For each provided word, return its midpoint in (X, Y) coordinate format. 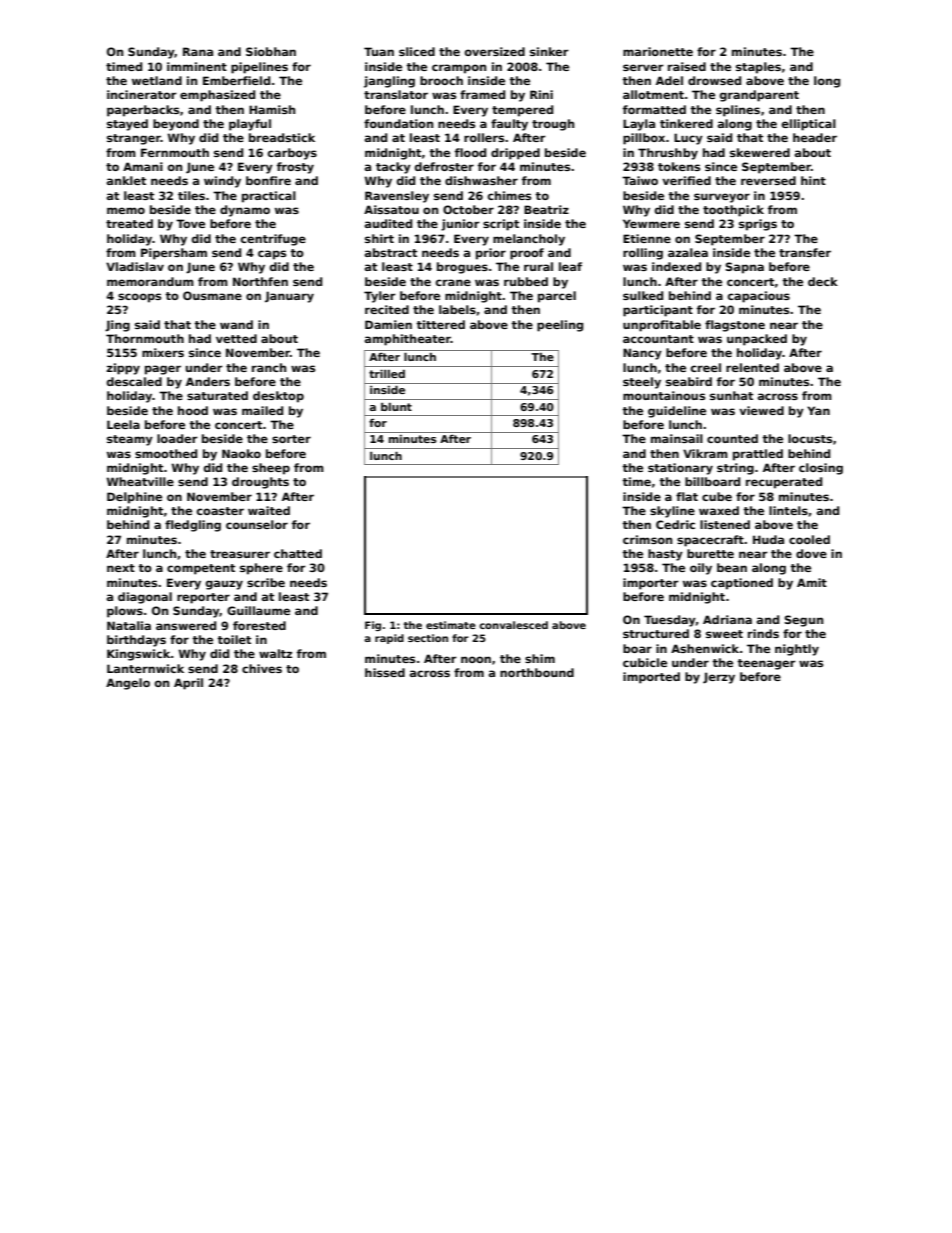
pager (163, 370)
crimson (647, 539)
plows (125, 612)
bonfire (268, 180)
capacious (759, 297)
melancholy (529, 240)
